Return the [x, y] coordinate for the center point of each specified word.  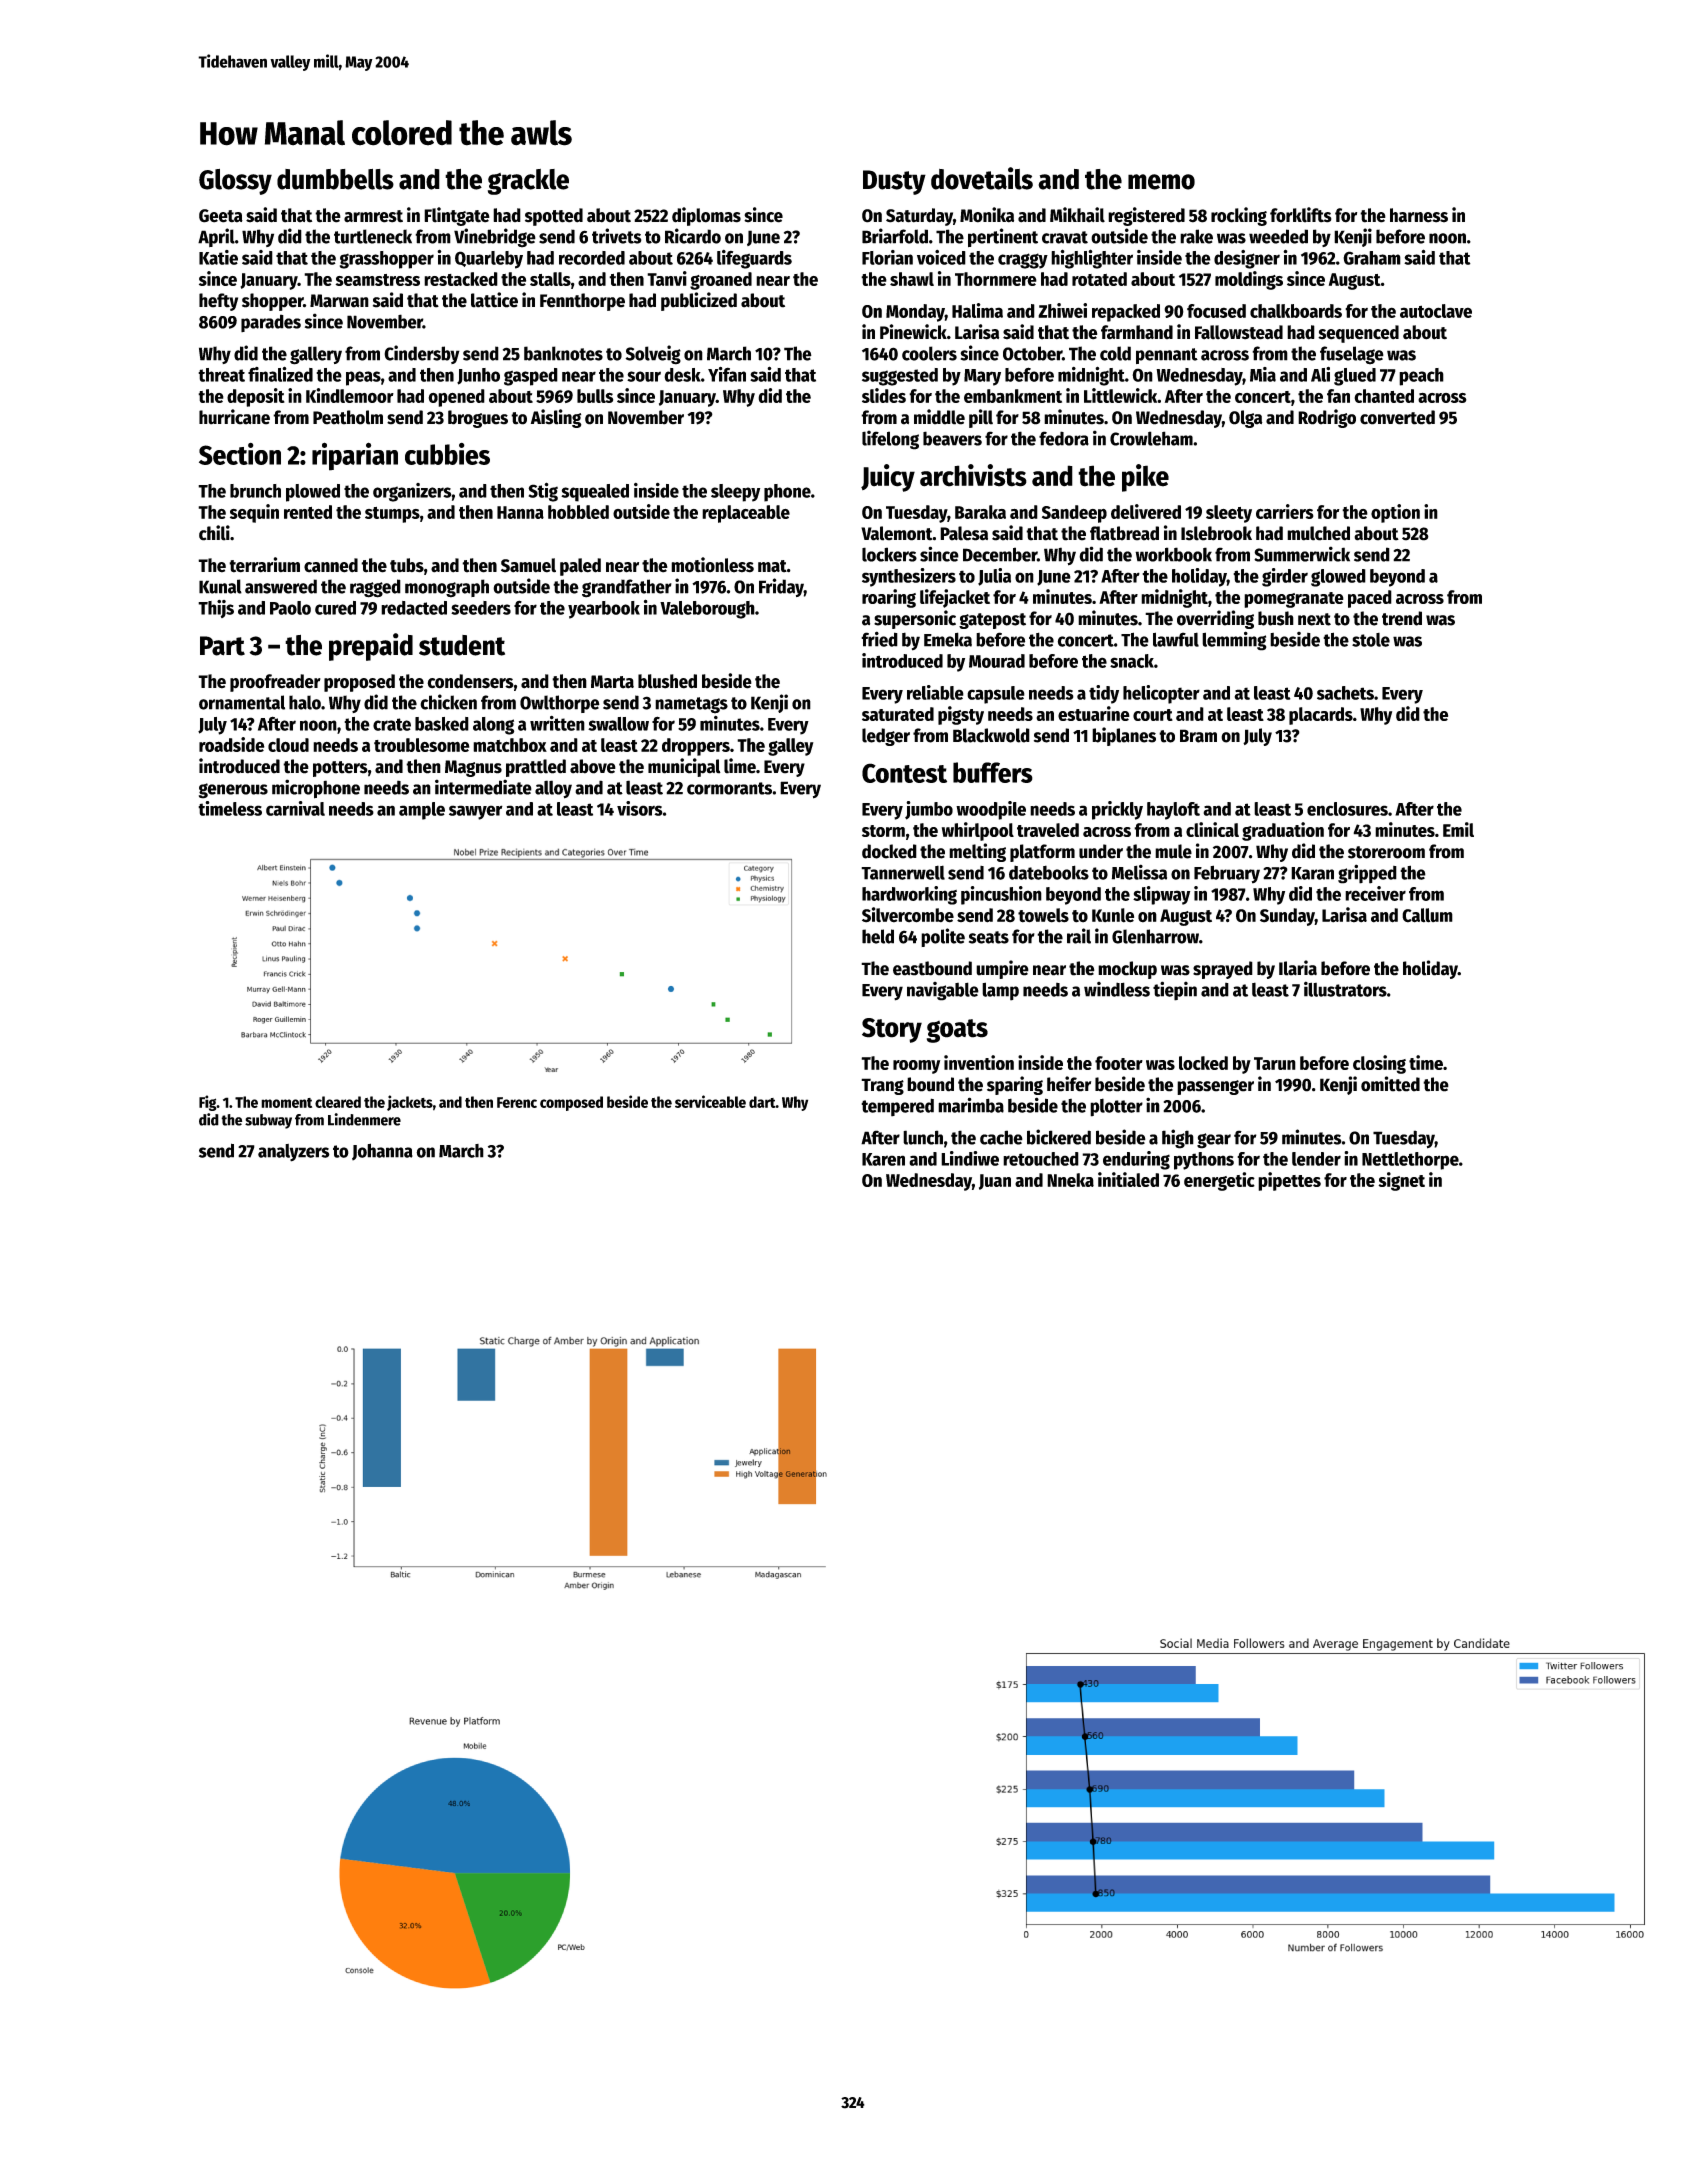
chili [214, 533]
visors [640, 808]
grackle [528, 182]
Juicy [888, 478]
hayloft [1173, 811]
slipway [1161, 895]
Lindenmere [364, 1119]
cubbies [447, 454]
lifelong [890, 440]
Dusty [894, 182]
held [878, 936]
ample [422, 811]
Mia [1263, 374]
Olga [1246, 419]
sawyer [476, 812]
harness [1419, 215]
